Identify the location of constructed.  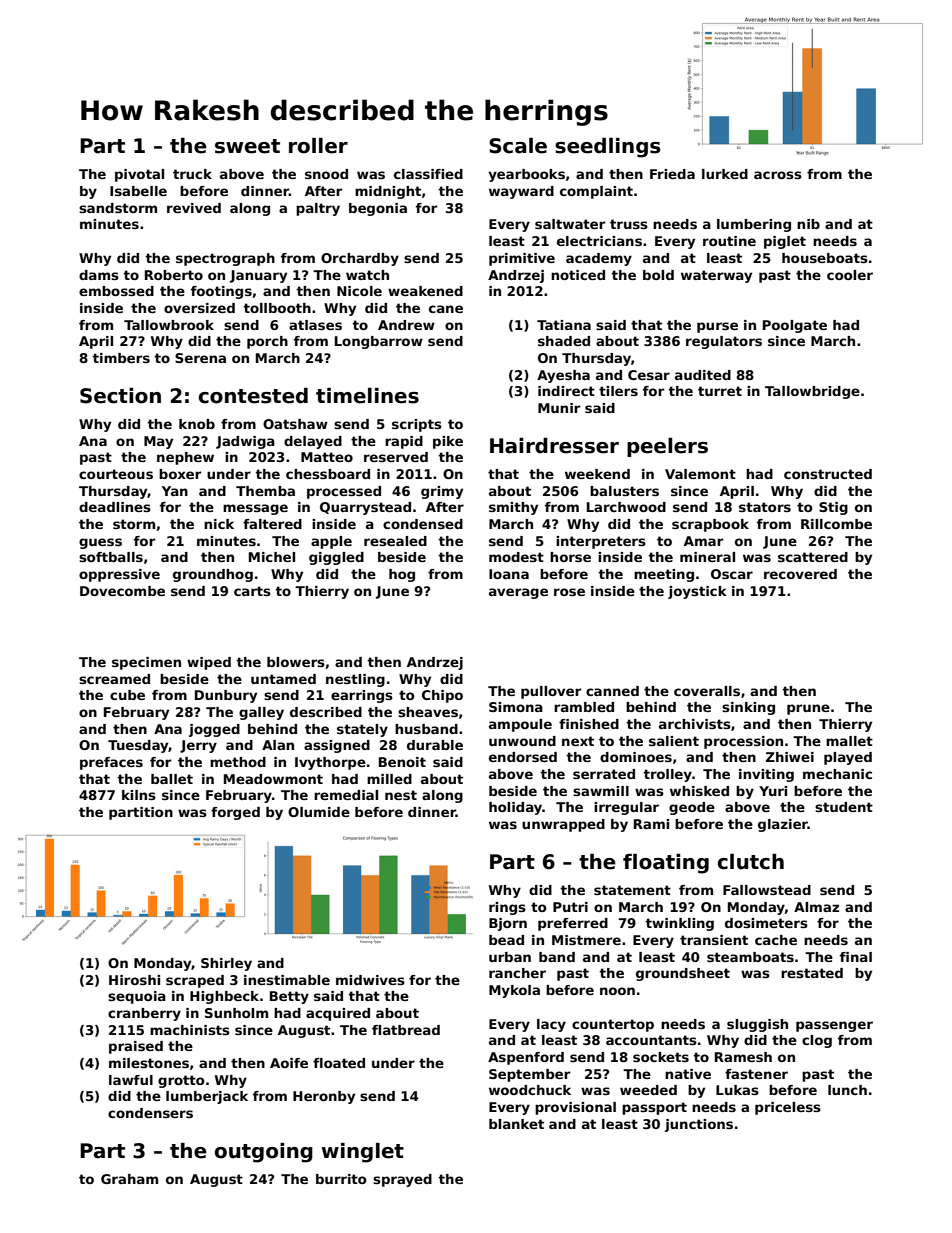
(828, 474).
